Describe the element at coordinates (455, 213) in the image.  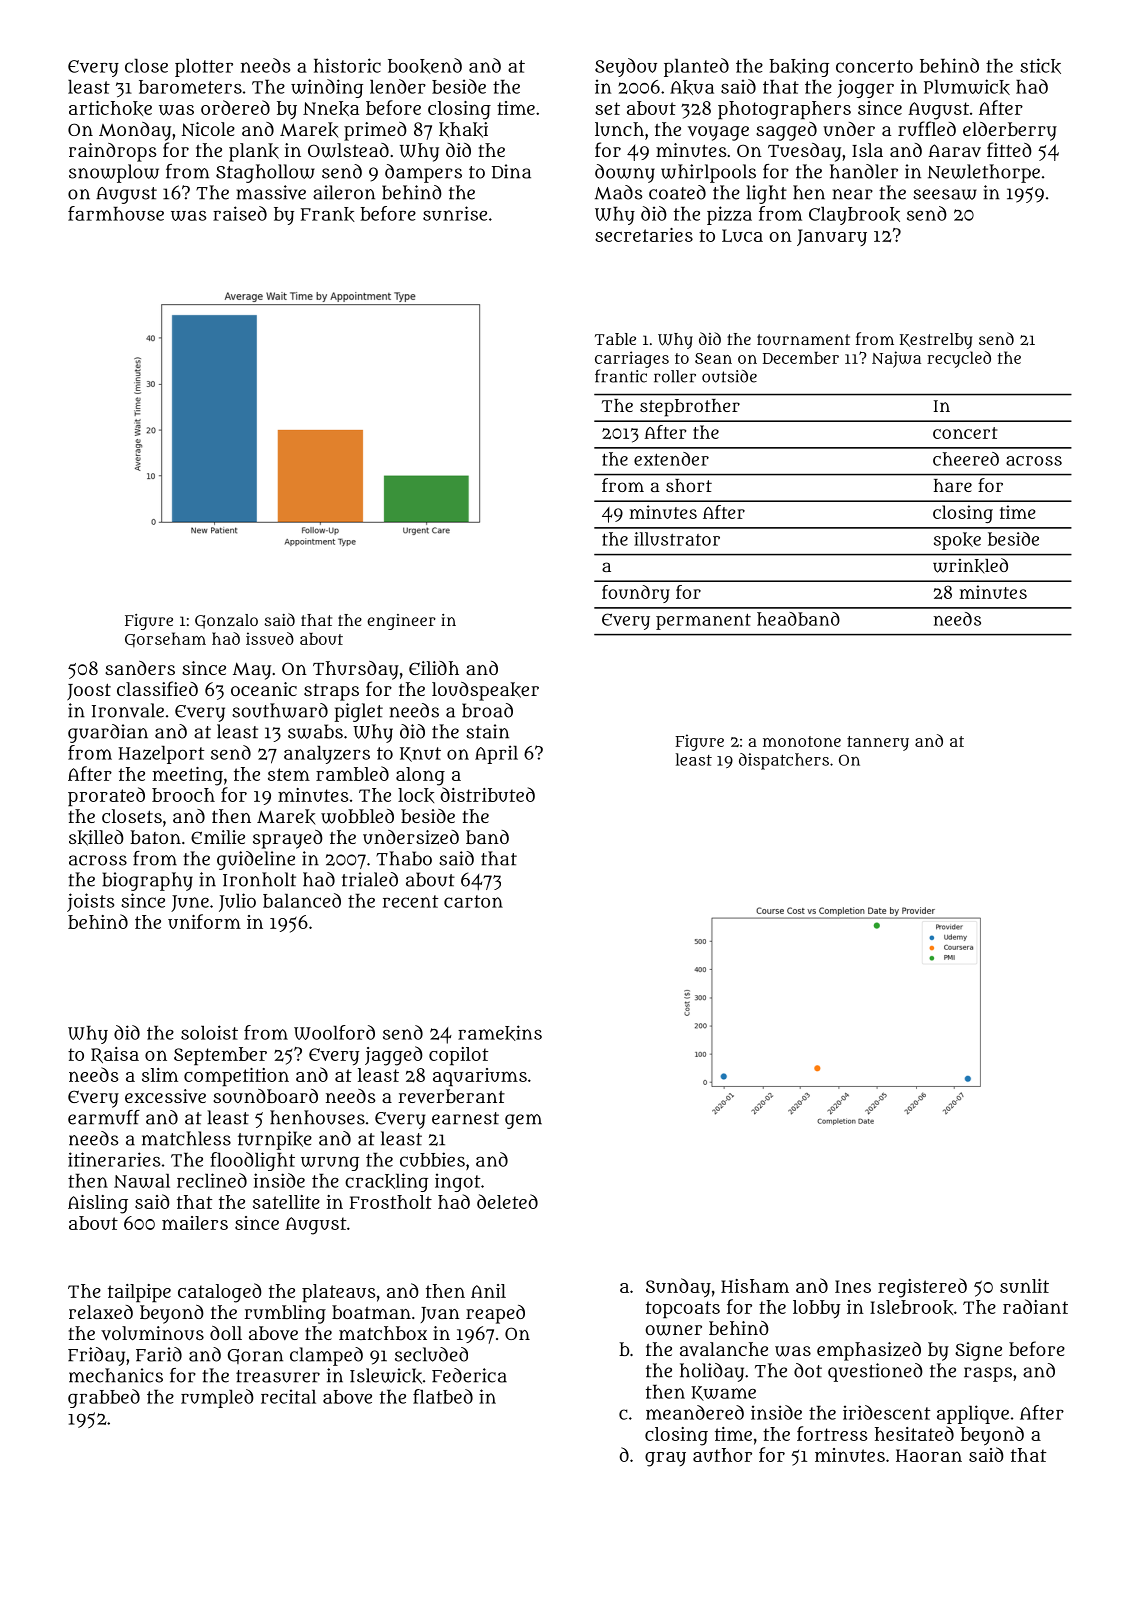
I see `sunrise` at that location.
